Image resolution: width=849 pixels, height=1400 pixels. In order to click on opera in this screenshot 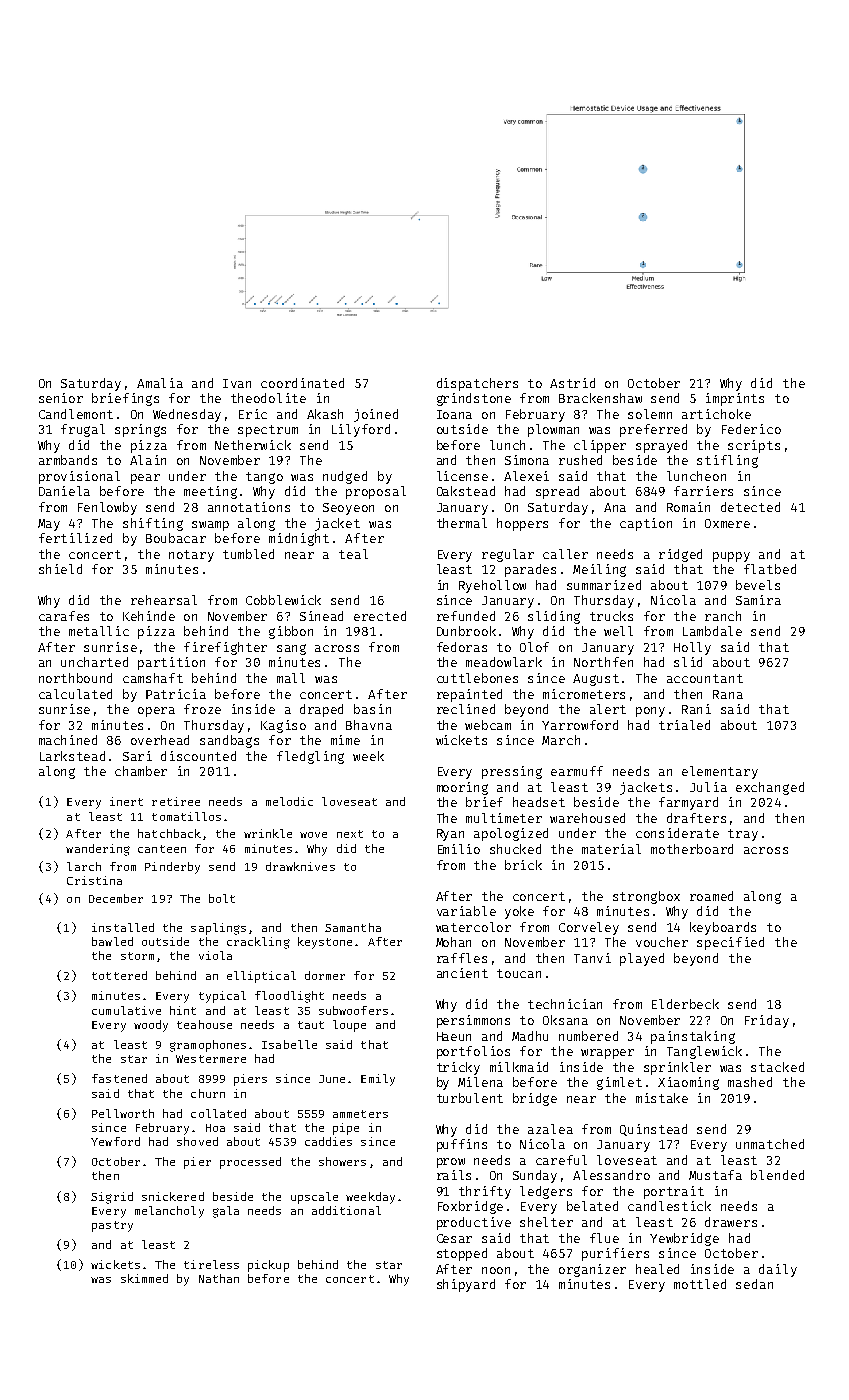, I will do `click(156, 712)`.
